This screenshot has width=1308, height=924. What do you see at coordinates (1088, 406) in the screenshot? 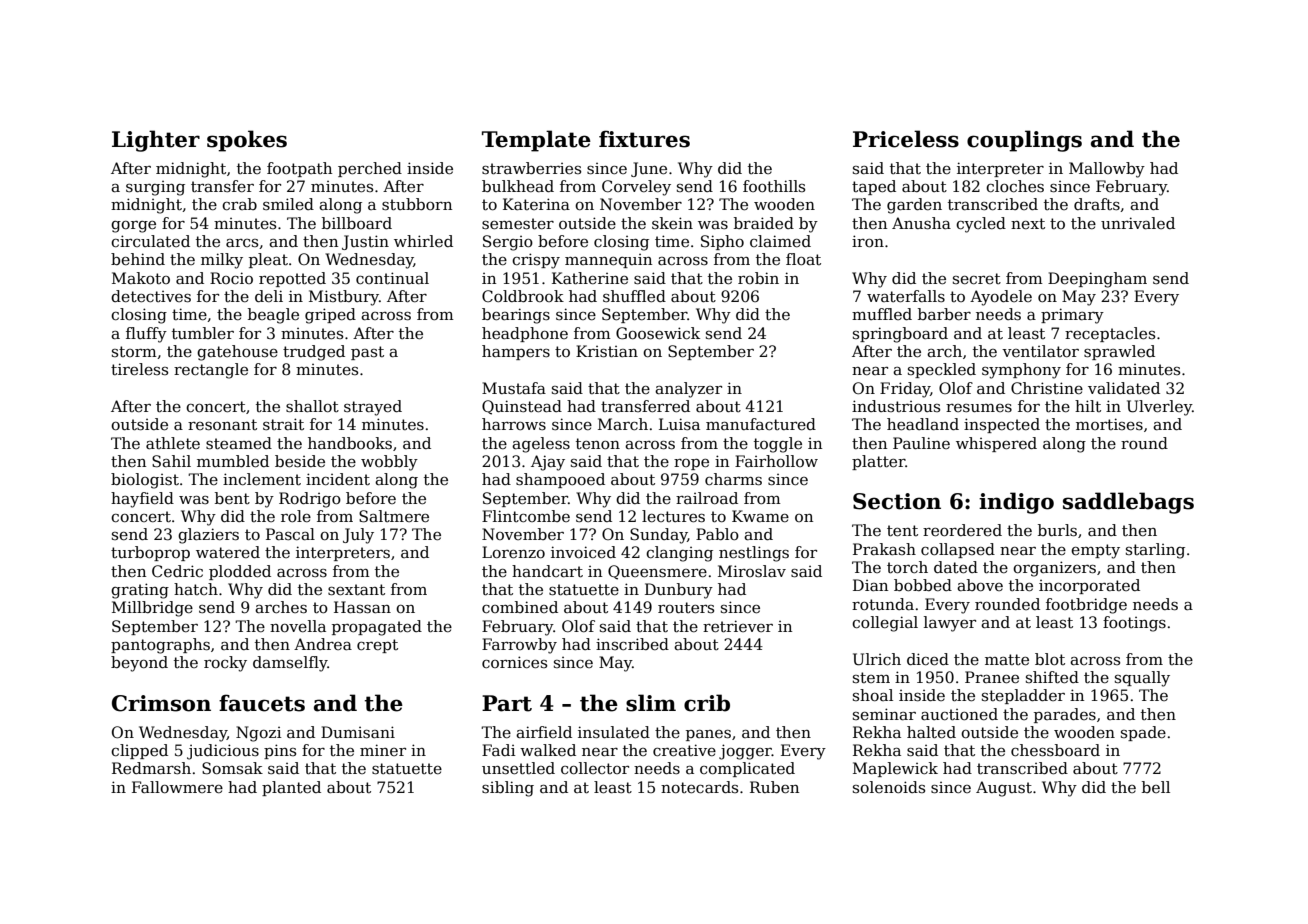
I see `hilt` at bounding box center [1088, 406].
